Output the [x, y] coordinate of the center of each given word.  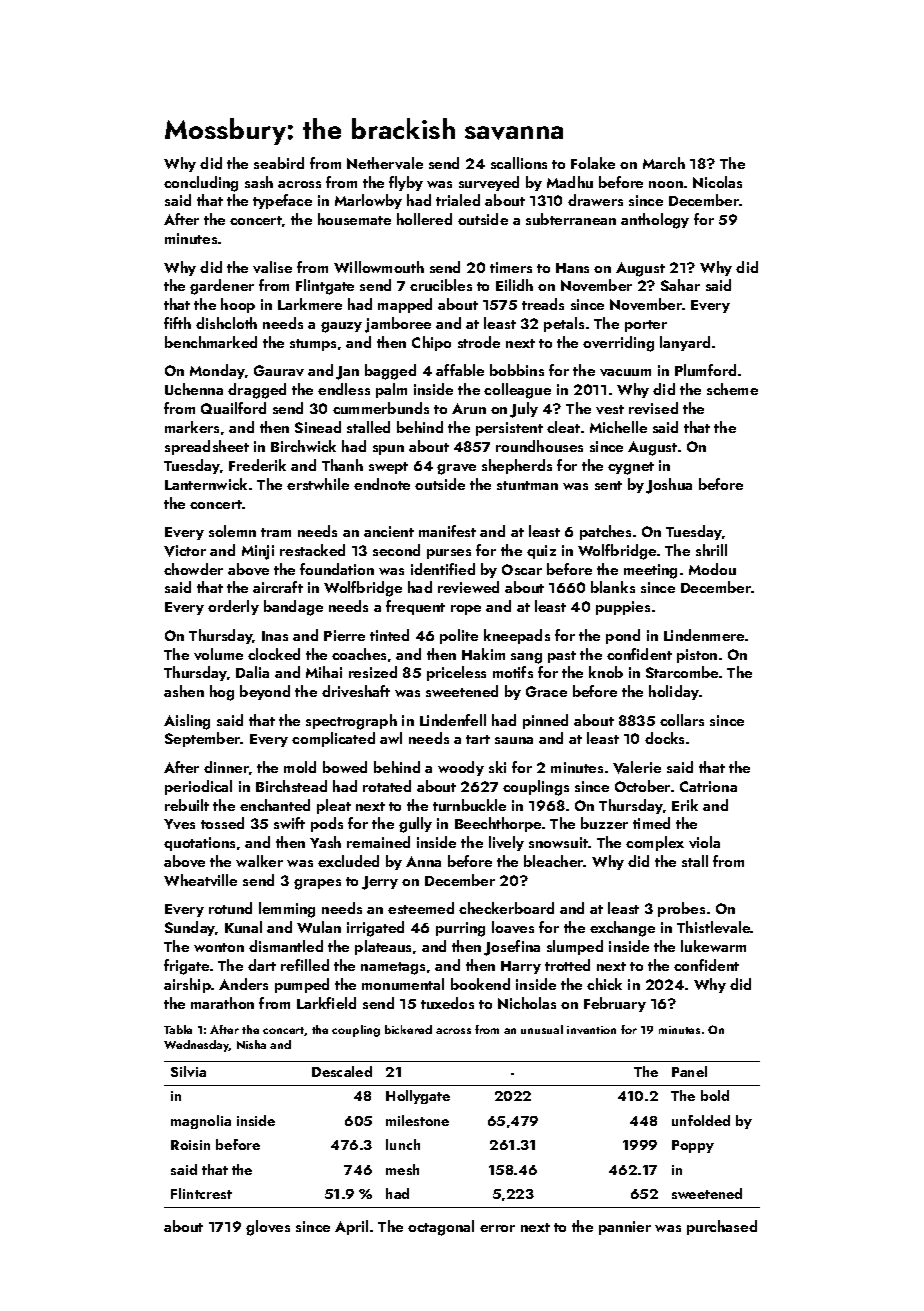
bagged [390, 372]
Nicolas [717, 182]
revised [653, 408]
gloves [268, 1228]
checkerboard [506, 908]
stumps [313, 345]
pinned [545, 721]
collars [682, 720]
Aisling [187, 722]
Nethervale [385, 163]
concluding [201, 184]
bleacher [554, 861]
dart [262, 965]
